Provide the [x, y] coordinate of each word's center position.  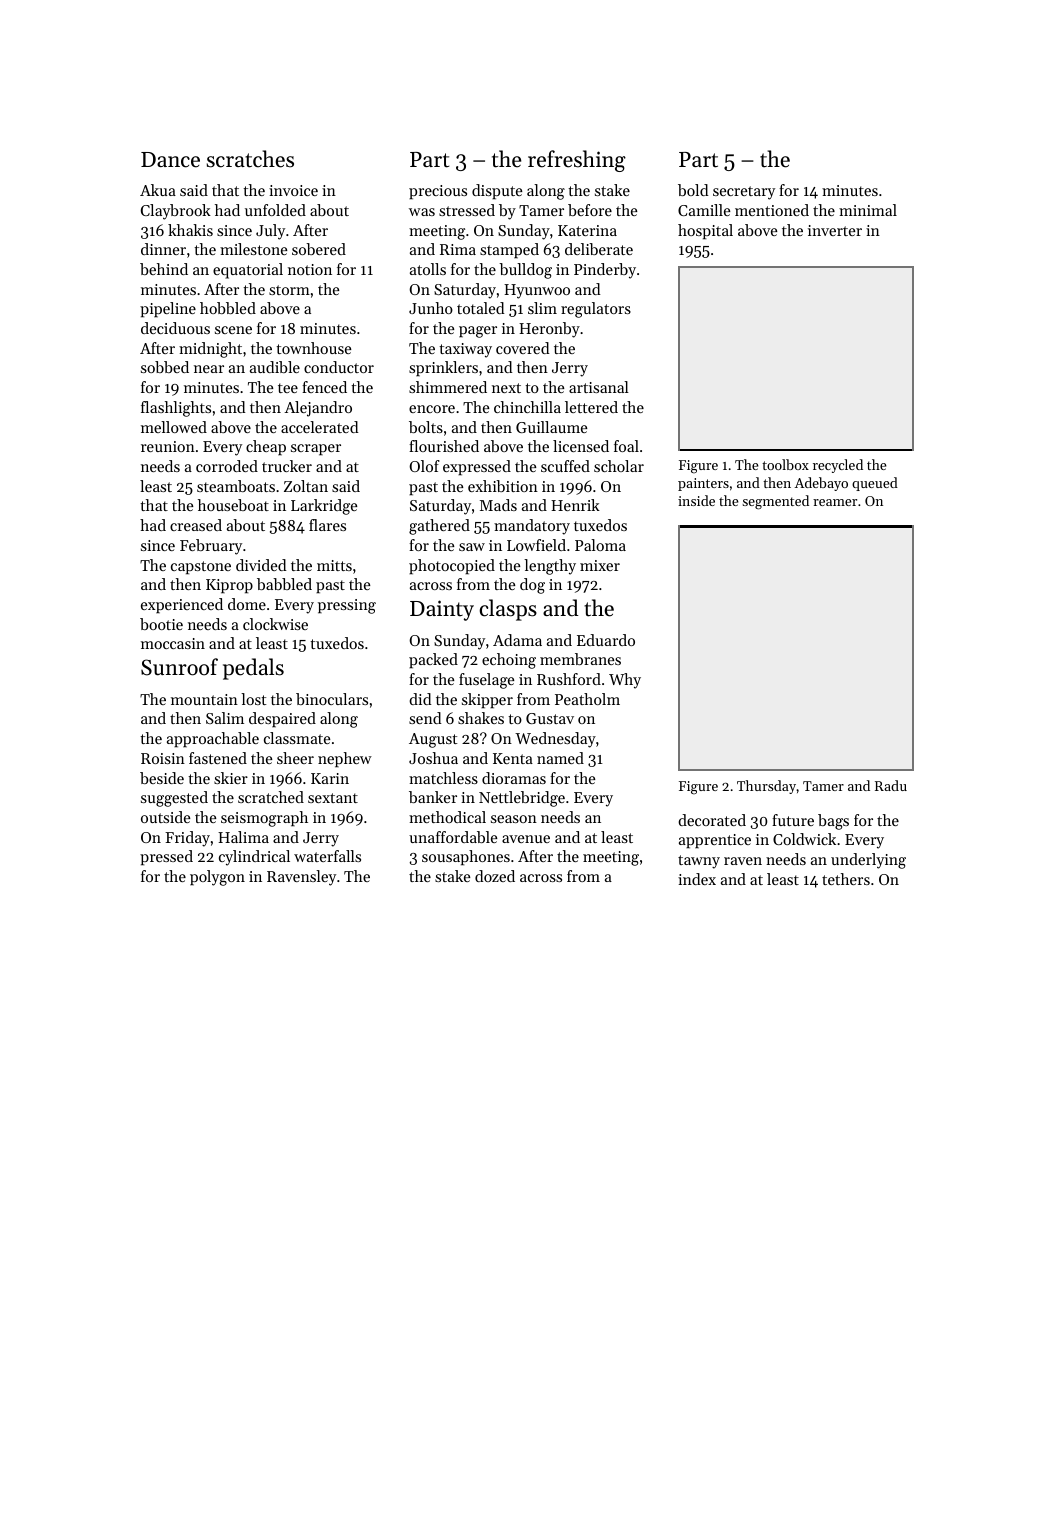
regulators [596, 310]
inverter [835, 230]
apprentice [715, 841]
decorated [712, 820]
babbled [284, 584]
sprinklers [443, 369]
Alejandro [318, 409]
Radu [891, 785]
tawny [699, 862]
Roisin [163, 758]
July [270, 232]
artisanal [599, 387]
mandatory [532, 527]
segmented [775, 502]
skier [231, 778]
